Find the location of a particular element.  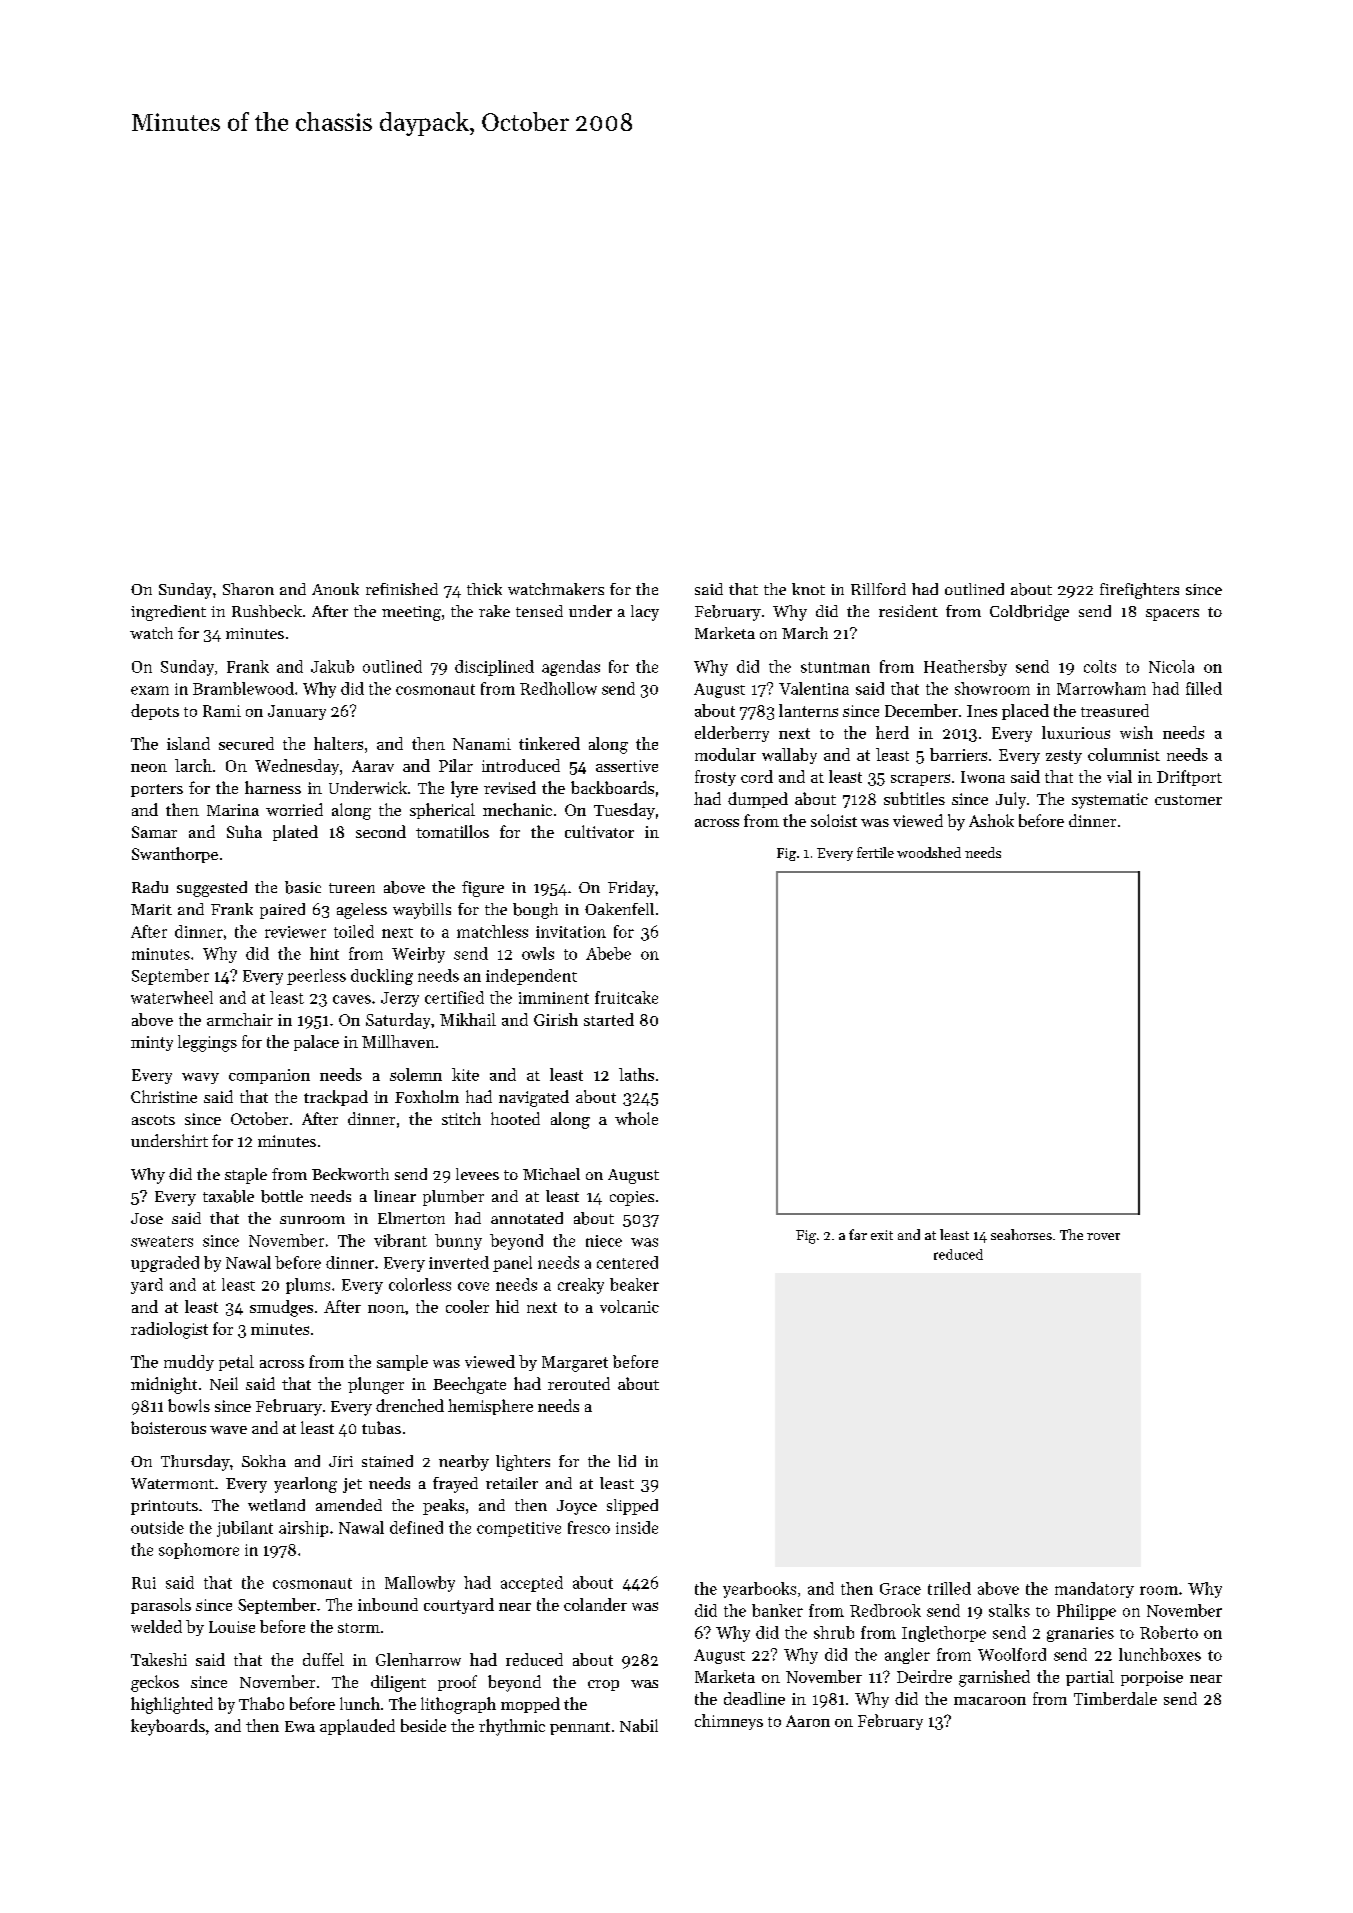

Oakenfell is located at coordinates (619, 909).
